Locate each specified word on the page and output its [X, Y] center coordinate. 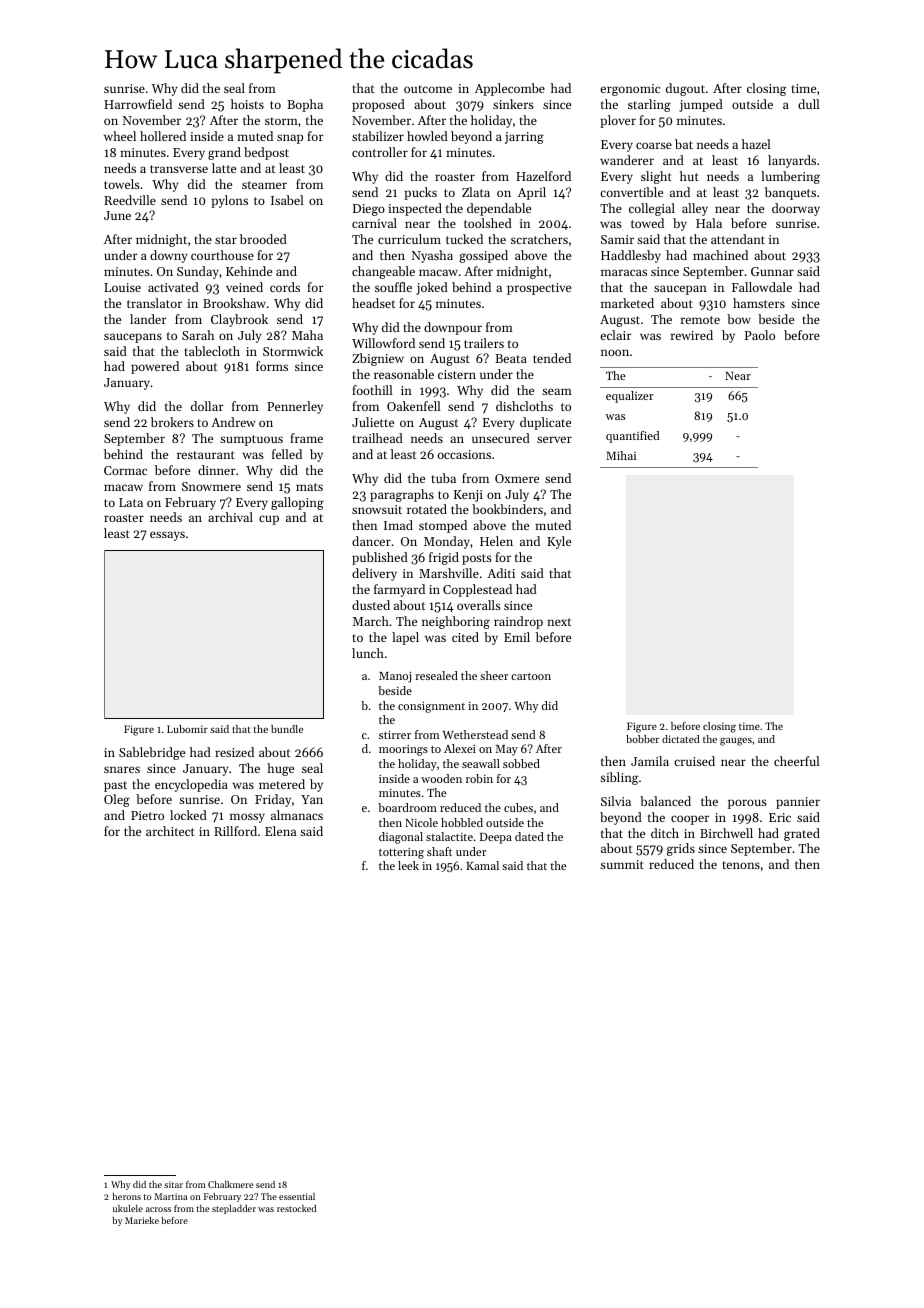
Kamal [482, 865]
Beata [511, 358]
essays [167, 536]
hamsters [759, 303]
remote [700, 320]
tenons [741, 865]
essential [297, 1196]
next [559, 622]
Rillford [235, 831]
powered [155, 367]
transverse [179, 169]
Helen [496, 541]
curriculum [409, 239]
